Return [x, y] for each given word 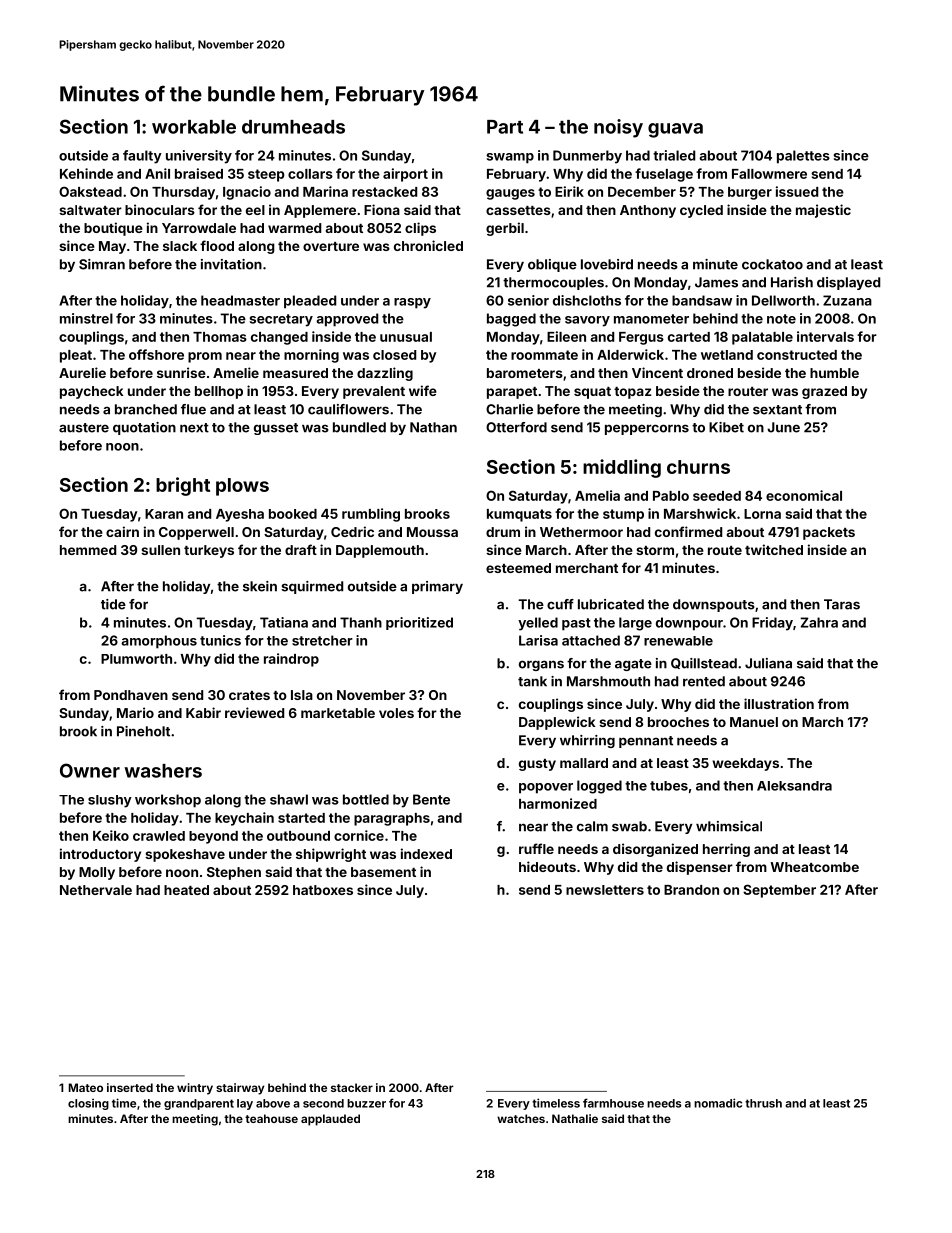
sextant [777, 410]
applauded [330, 1120]
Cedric [352, 531]
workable [194, 127]
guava [675, 130]
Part [505, 127]
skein [260, 586]
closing [88, 1104]
